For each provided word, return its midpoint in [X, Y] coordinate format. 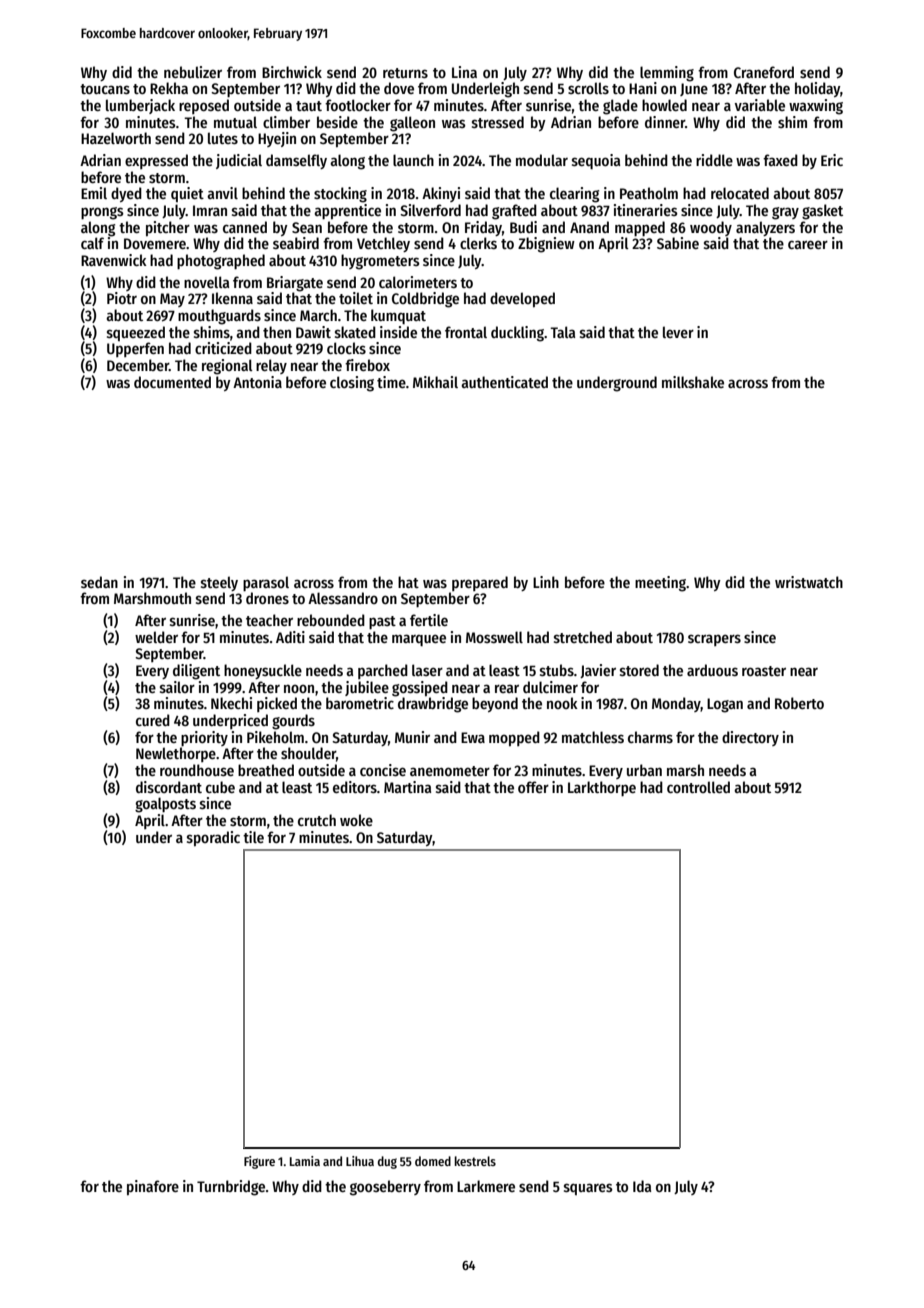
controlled [698, 787]
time [391, 382]
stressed [498, 122]
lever [678, 332]
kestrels [475, 1161]
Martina [407, 787]
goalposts [165, 805]
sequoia [596, 161]
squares [588, 1189]
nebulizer [193, 72]
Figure [259, 1162]
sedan [99, 582]
